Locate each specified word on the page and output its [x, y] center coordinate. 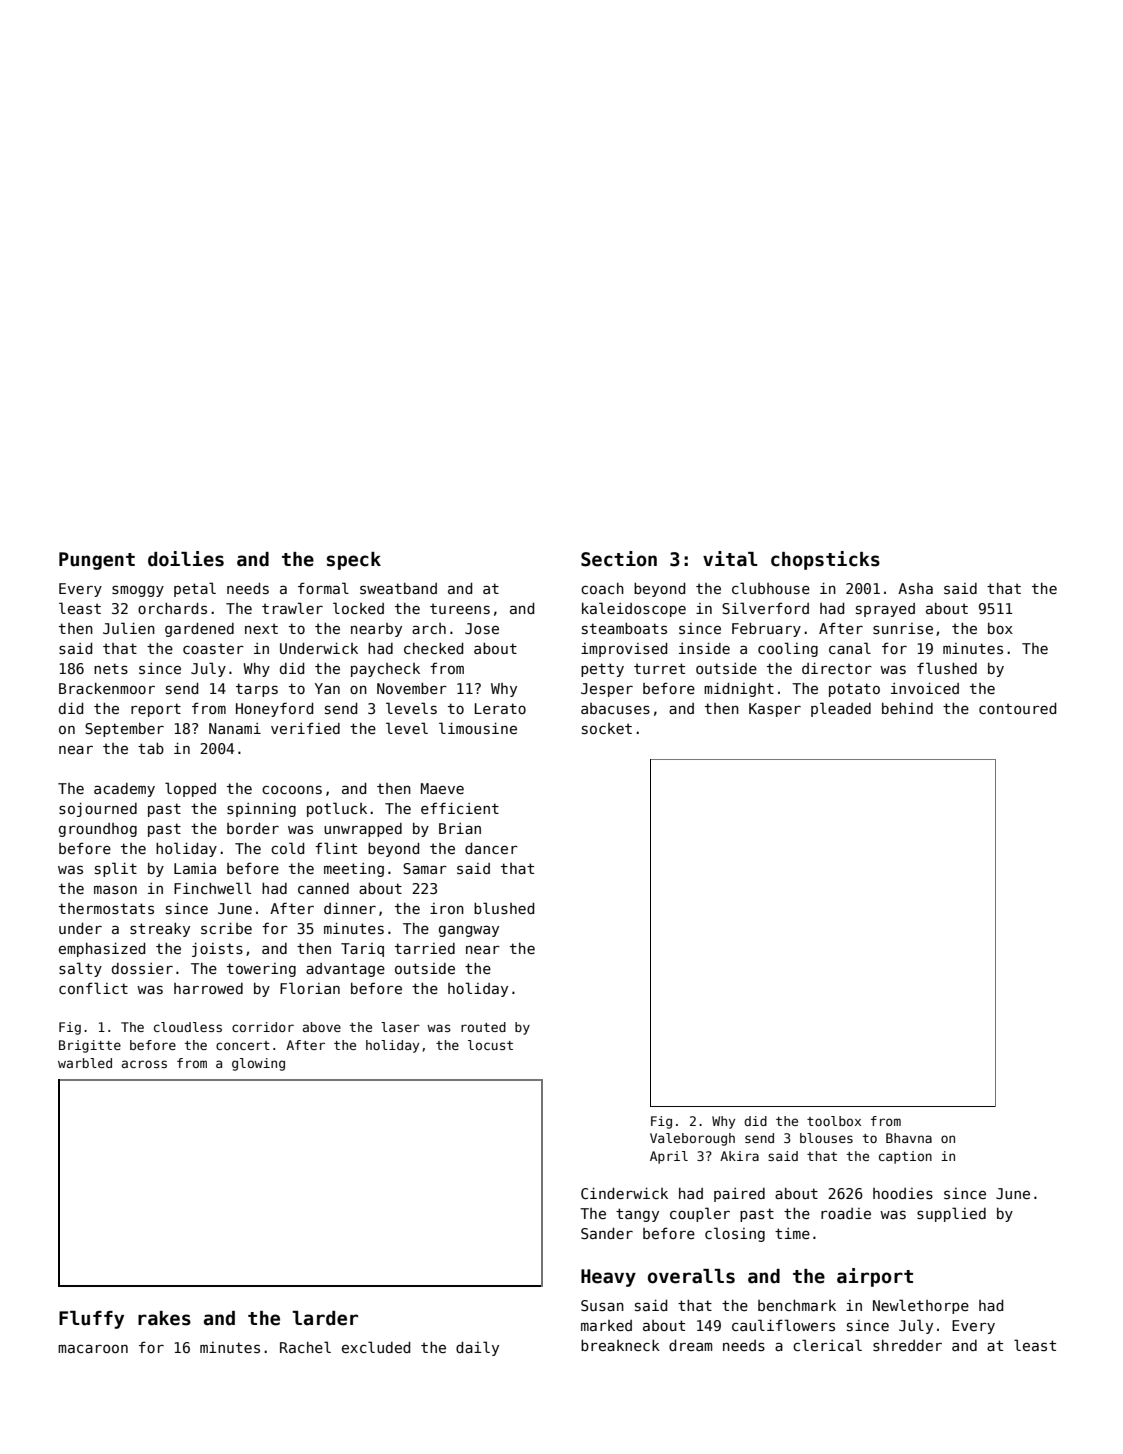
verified [305, 728]
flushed [947, 668]
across [144, 1064]
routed [483, 1027]
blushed [504, 908]
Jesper [607, 690]
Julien [129, 628]
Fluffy [91, 1320]
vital [730, 559]
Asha [915, 588]
